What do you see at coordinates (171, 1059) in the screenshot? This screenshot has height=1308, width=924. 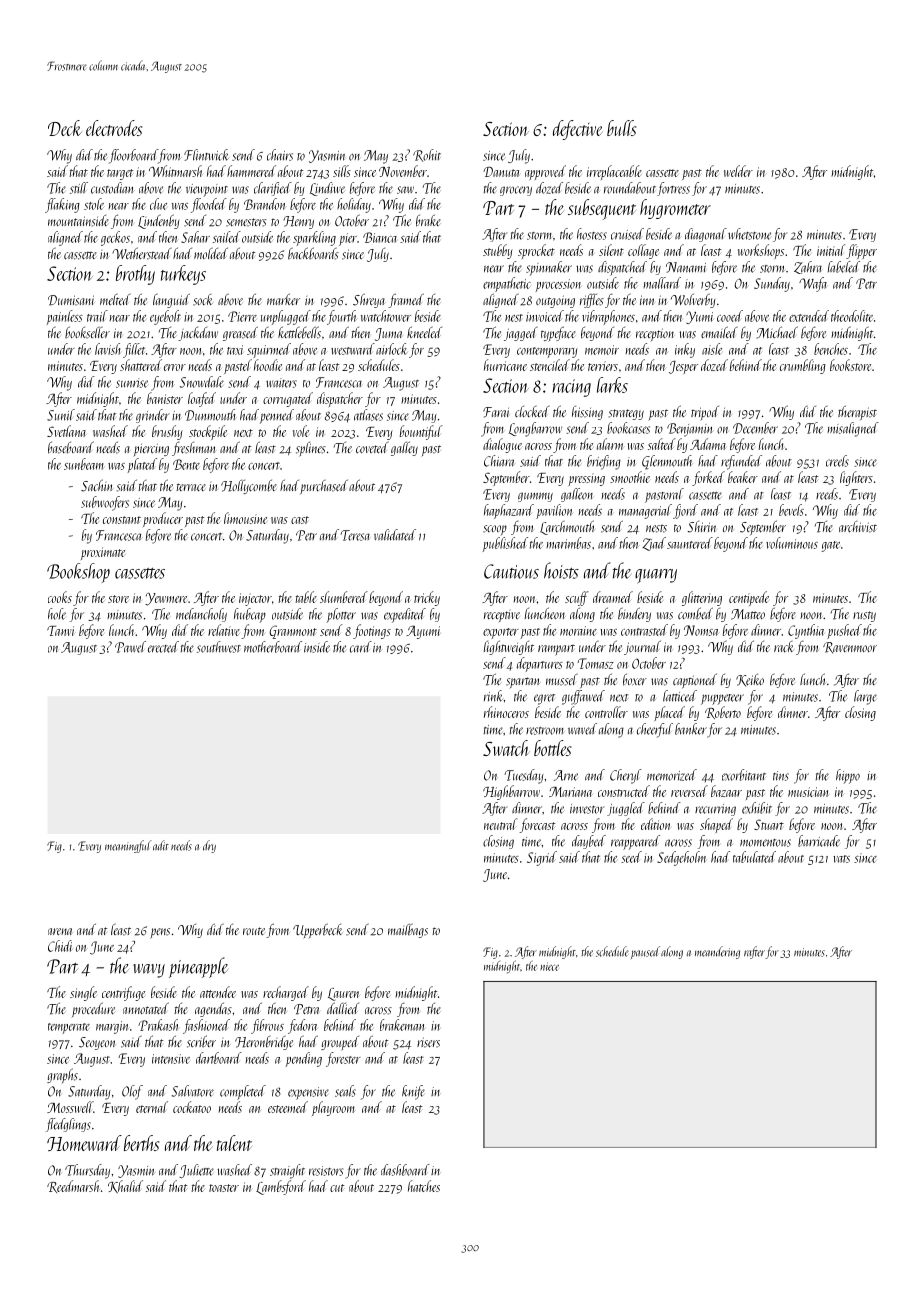 I see `intensive` at bounding box center [171, 1059].
